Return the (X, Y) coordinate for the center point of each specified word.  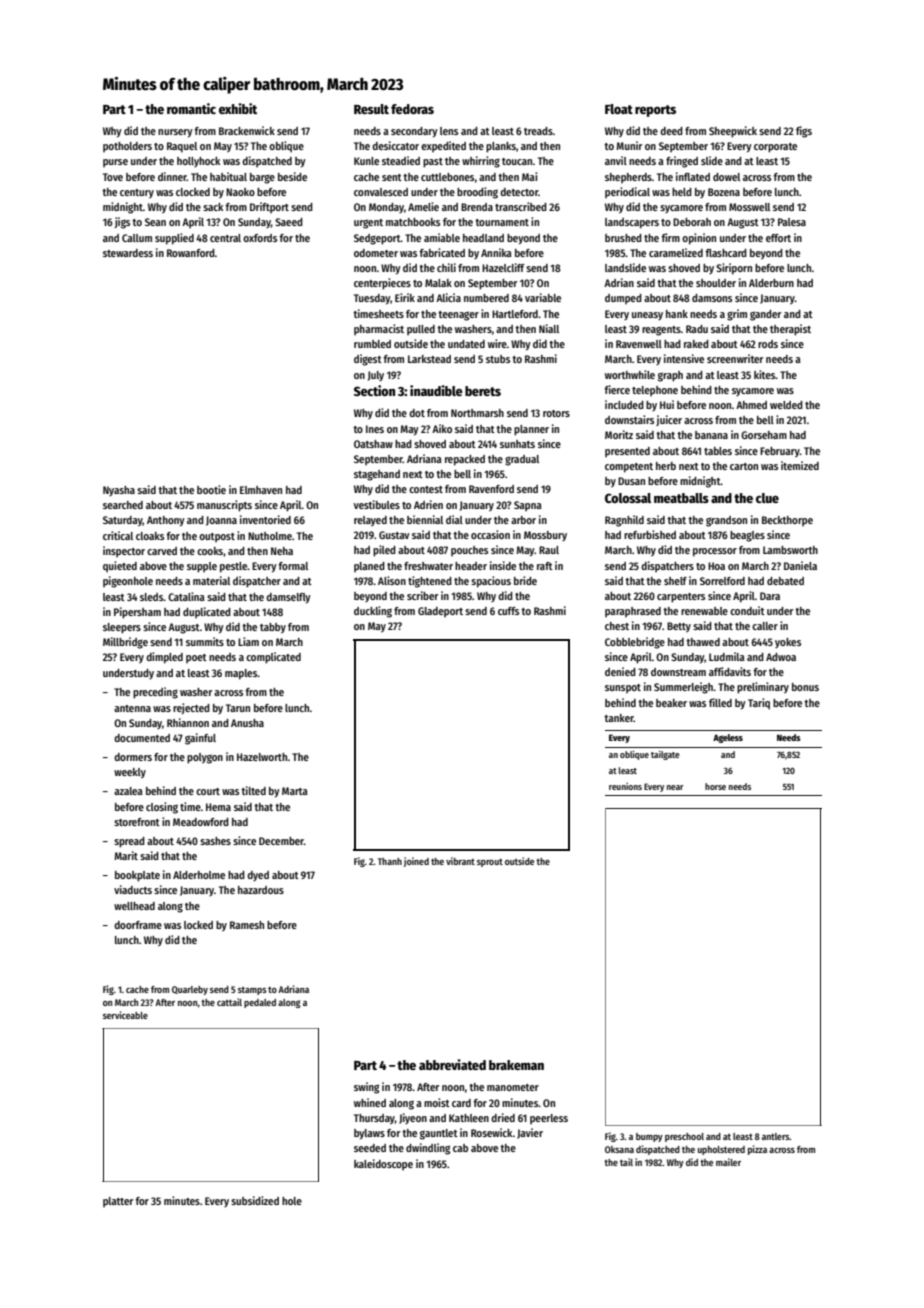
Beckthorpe (787, 521)
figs (804, 132)
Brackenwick (247, 130)
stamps (252, 991)
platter (118, 1202)
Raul (549, 550)
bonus (805, 687)
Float (619, 109)
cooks (210, 551)
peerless (549, 1119)
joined (416, 862)
